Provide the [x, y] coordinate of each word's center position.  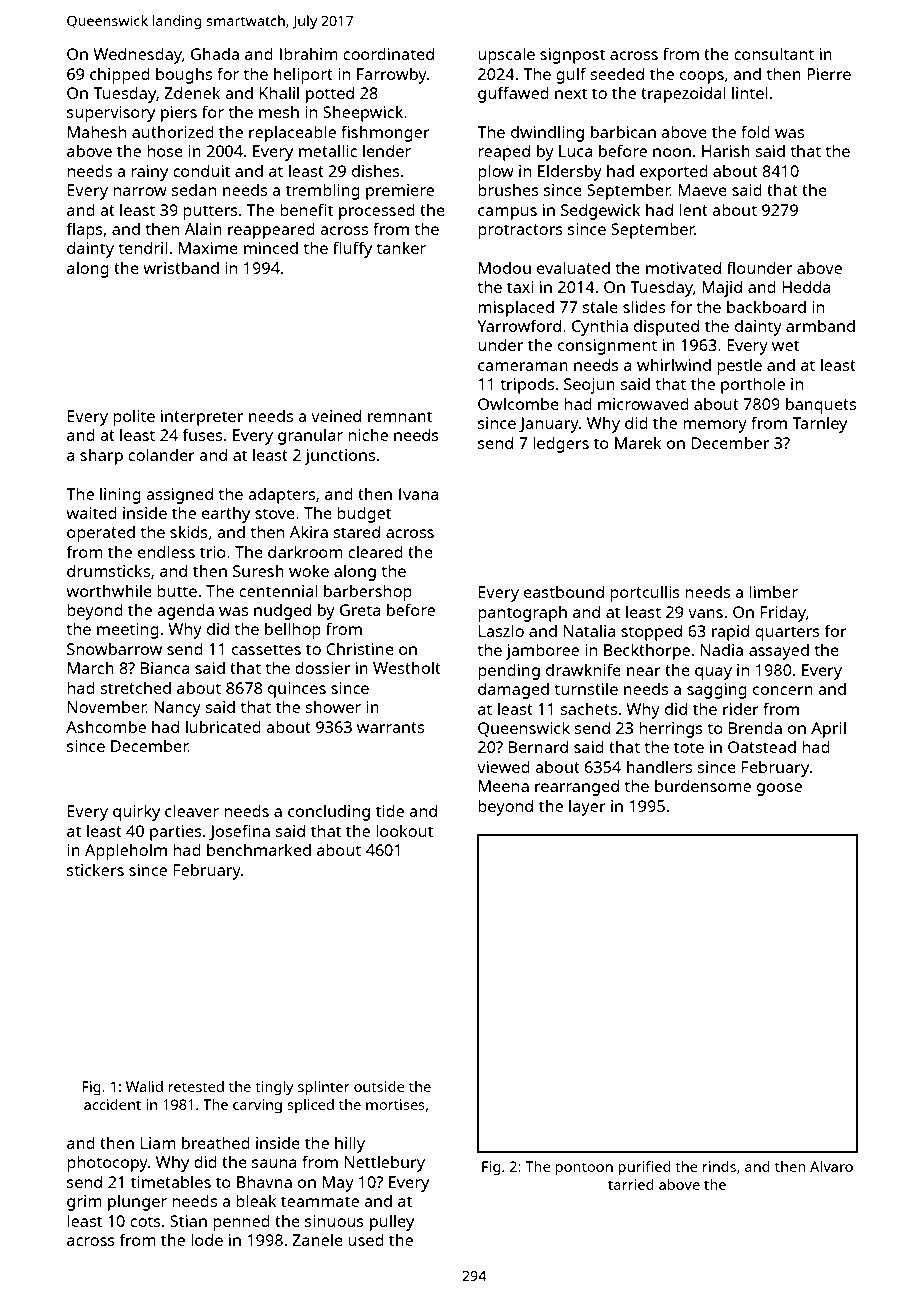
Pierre [829, 74]
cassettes [266, 649]
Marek [638, 442]
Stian [188, 1221]
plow [496, 172]
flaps [85, 230]
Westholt [407, 667]
